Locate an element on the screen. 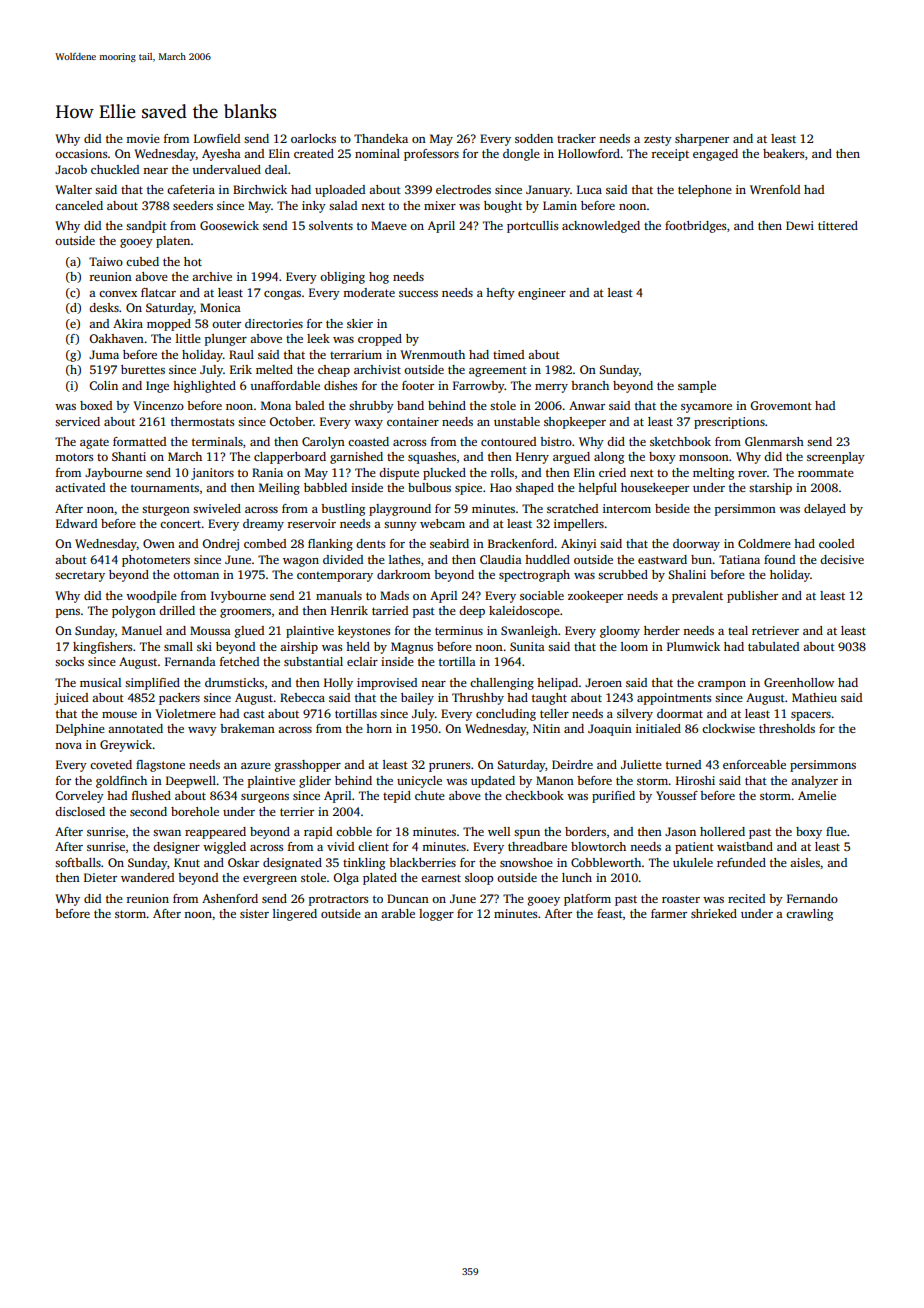 The height and width of the screenshot is (1308, 924). herder is located at coordinates (662, 630).
